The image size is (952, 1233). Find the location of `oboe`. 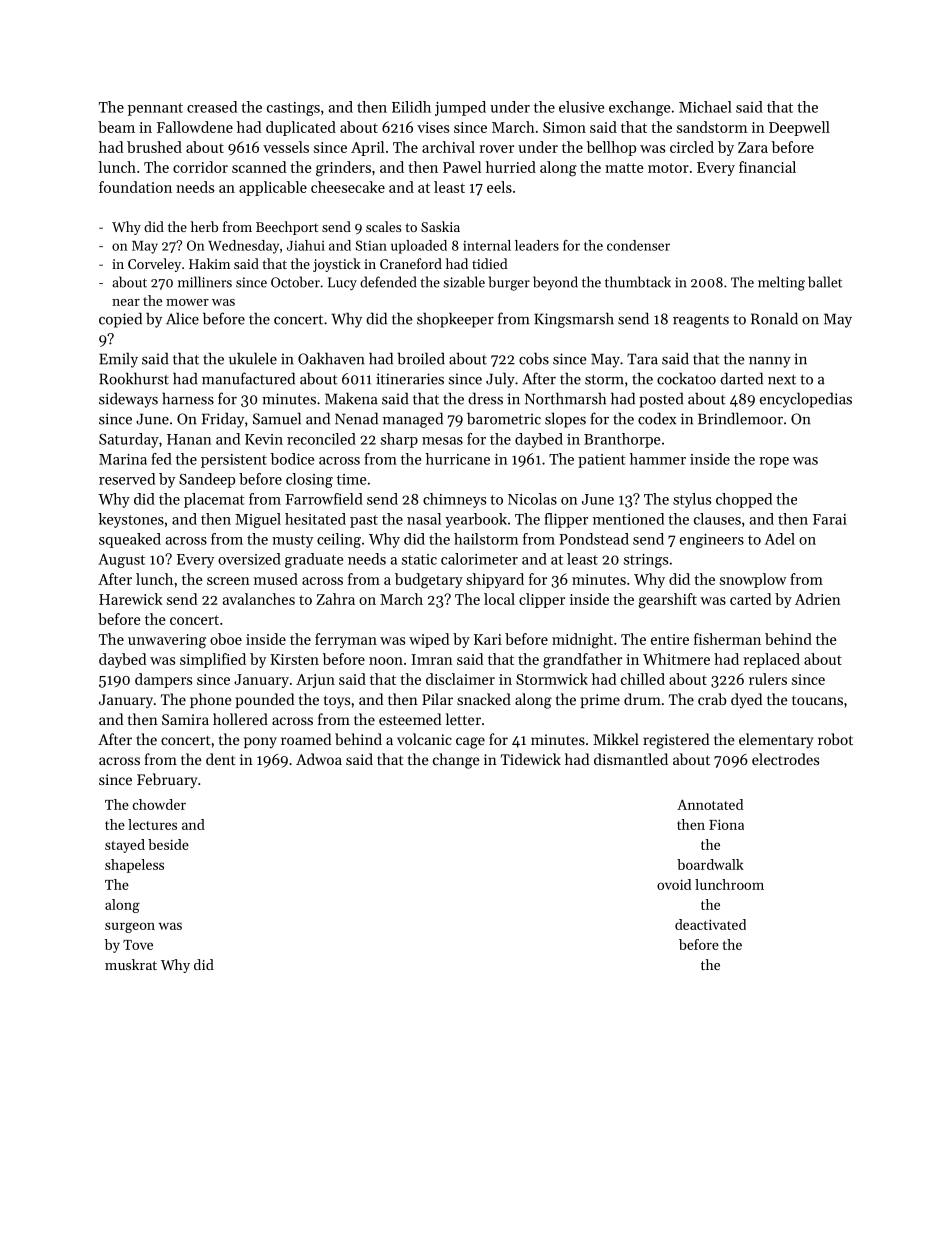

oboe is located at coordinates (226, 639).
